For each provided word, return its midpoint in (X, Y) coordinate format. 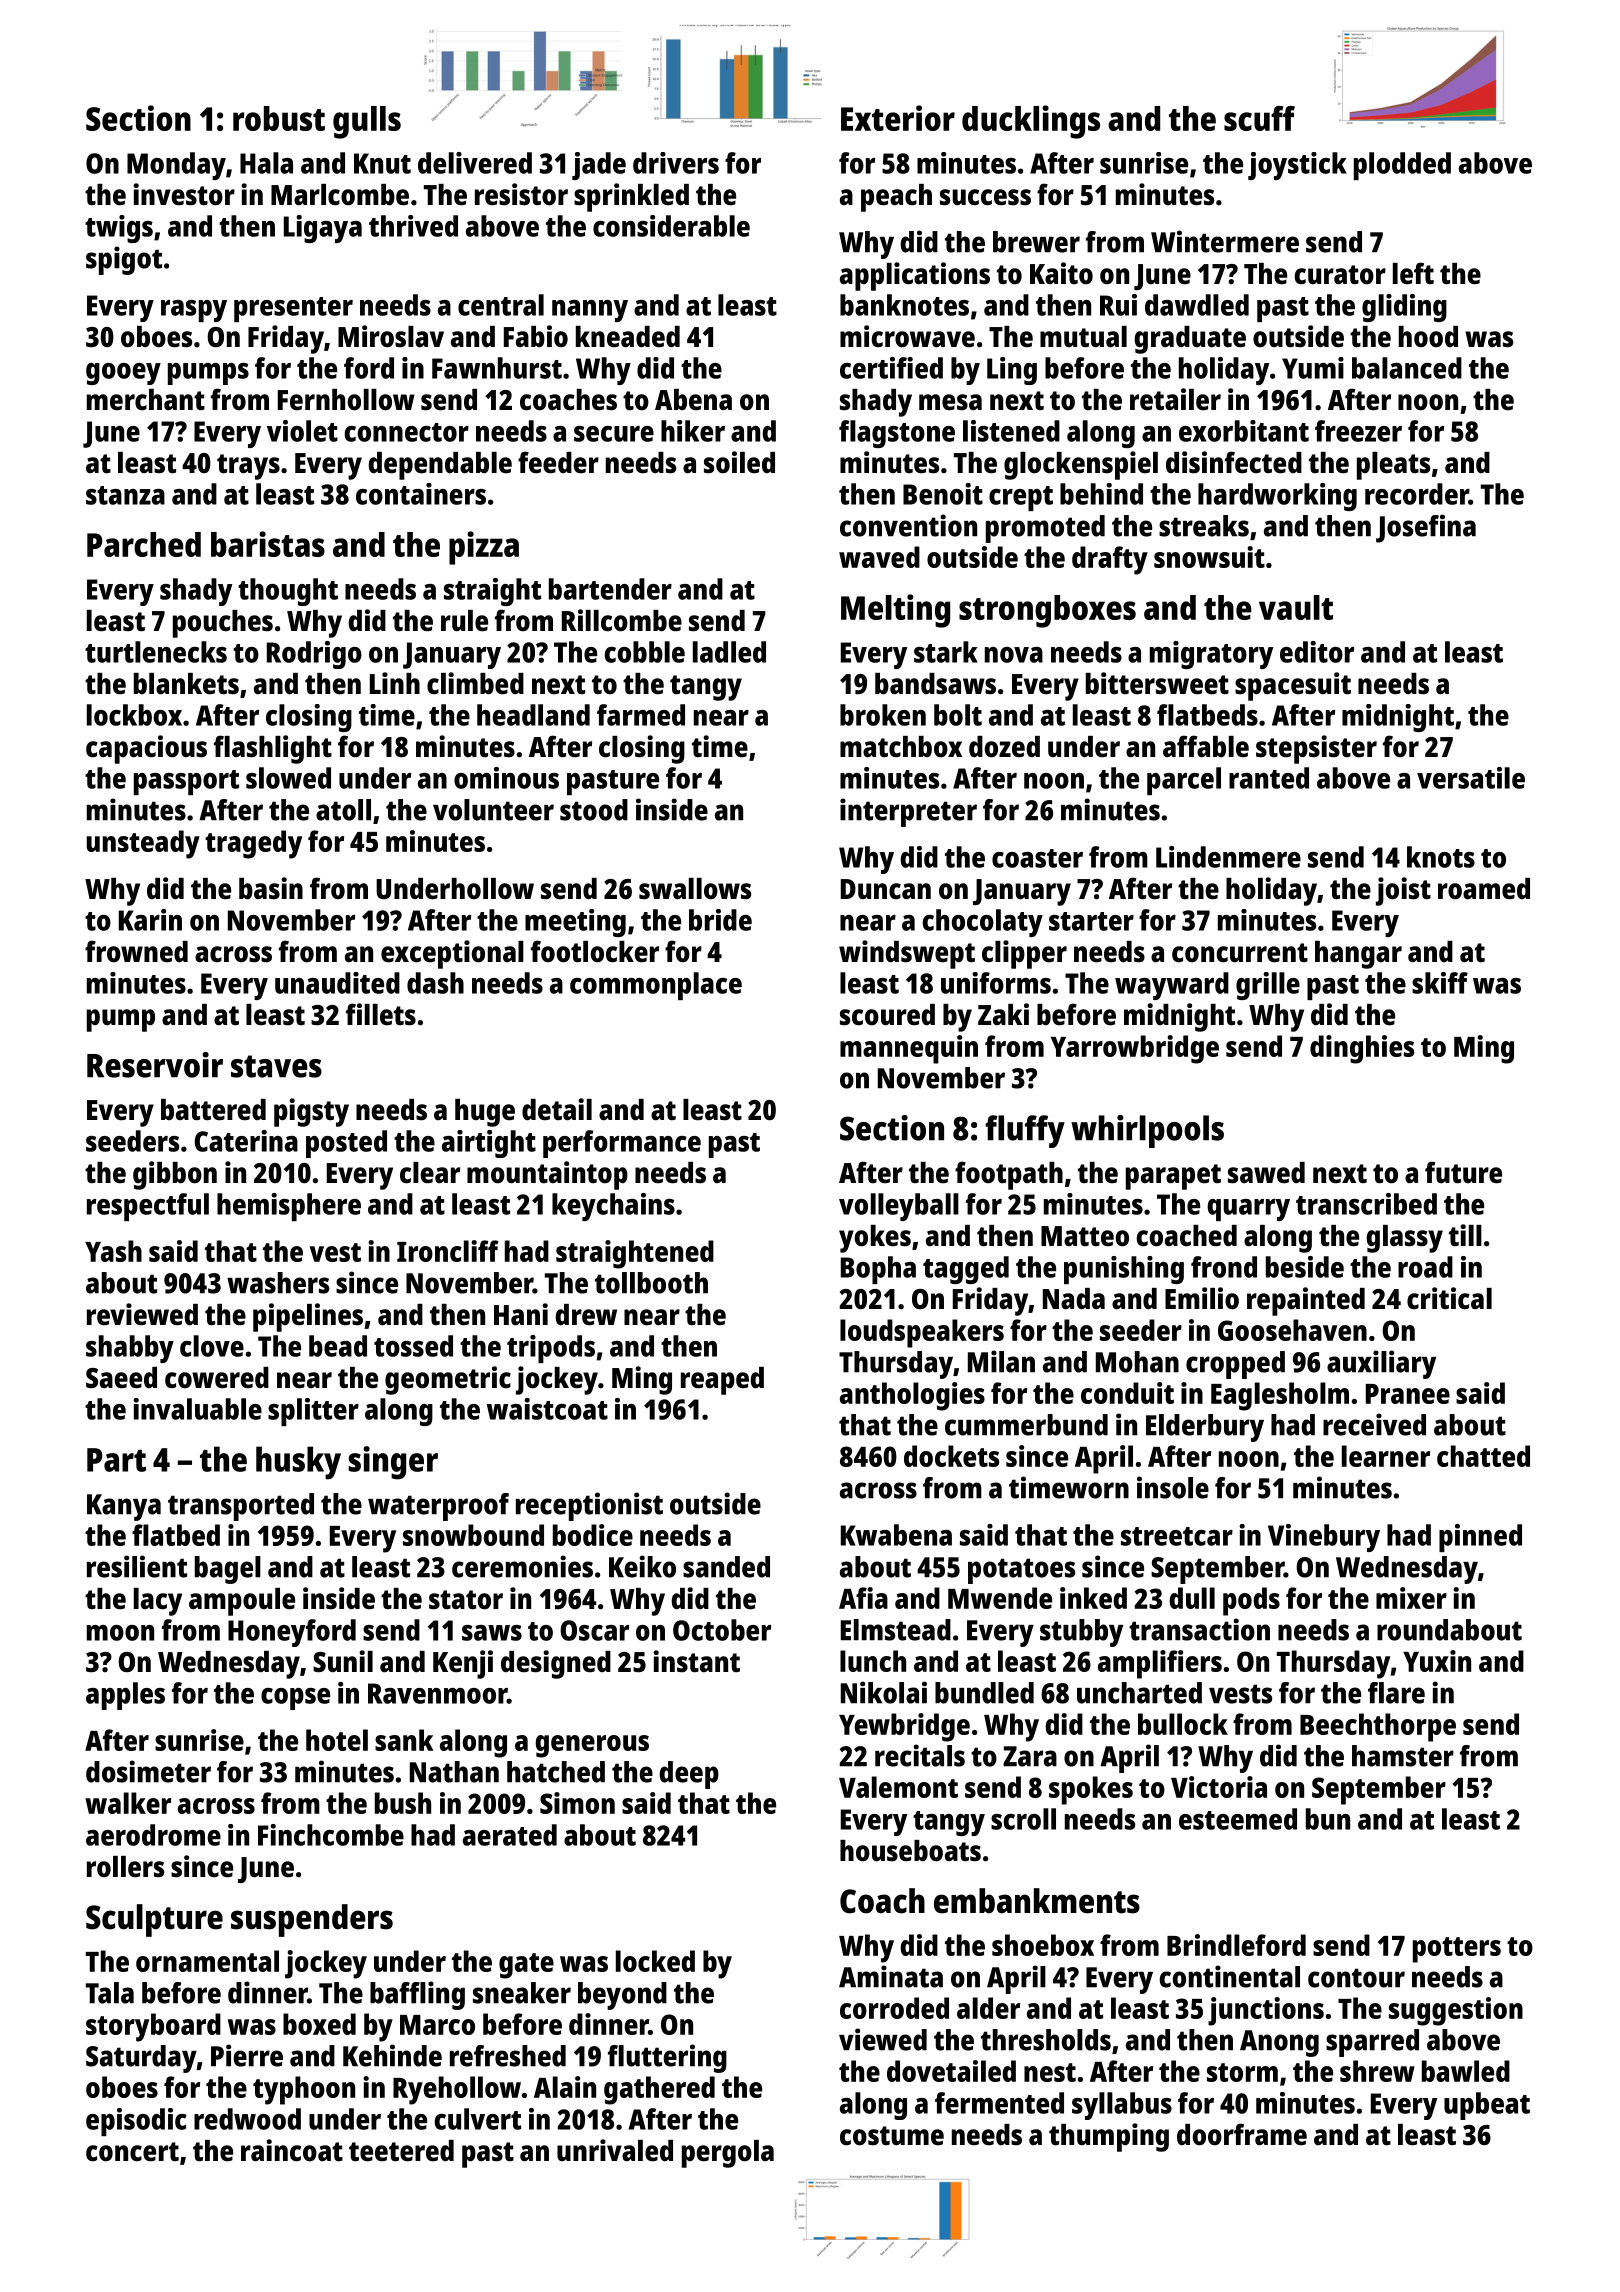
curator (1340, 275)
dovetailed (951, 2071)
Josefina (1426, 528)
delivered (475, 163)
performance (622, 1144)
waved (879, 557)
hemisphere (289, 1207)
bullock (1183, 1724)
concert (132, 2152)
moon (120, 1633)
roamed (1484, 889)
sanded (726, 1567)
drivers (676, 163)
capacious (146, 749)
